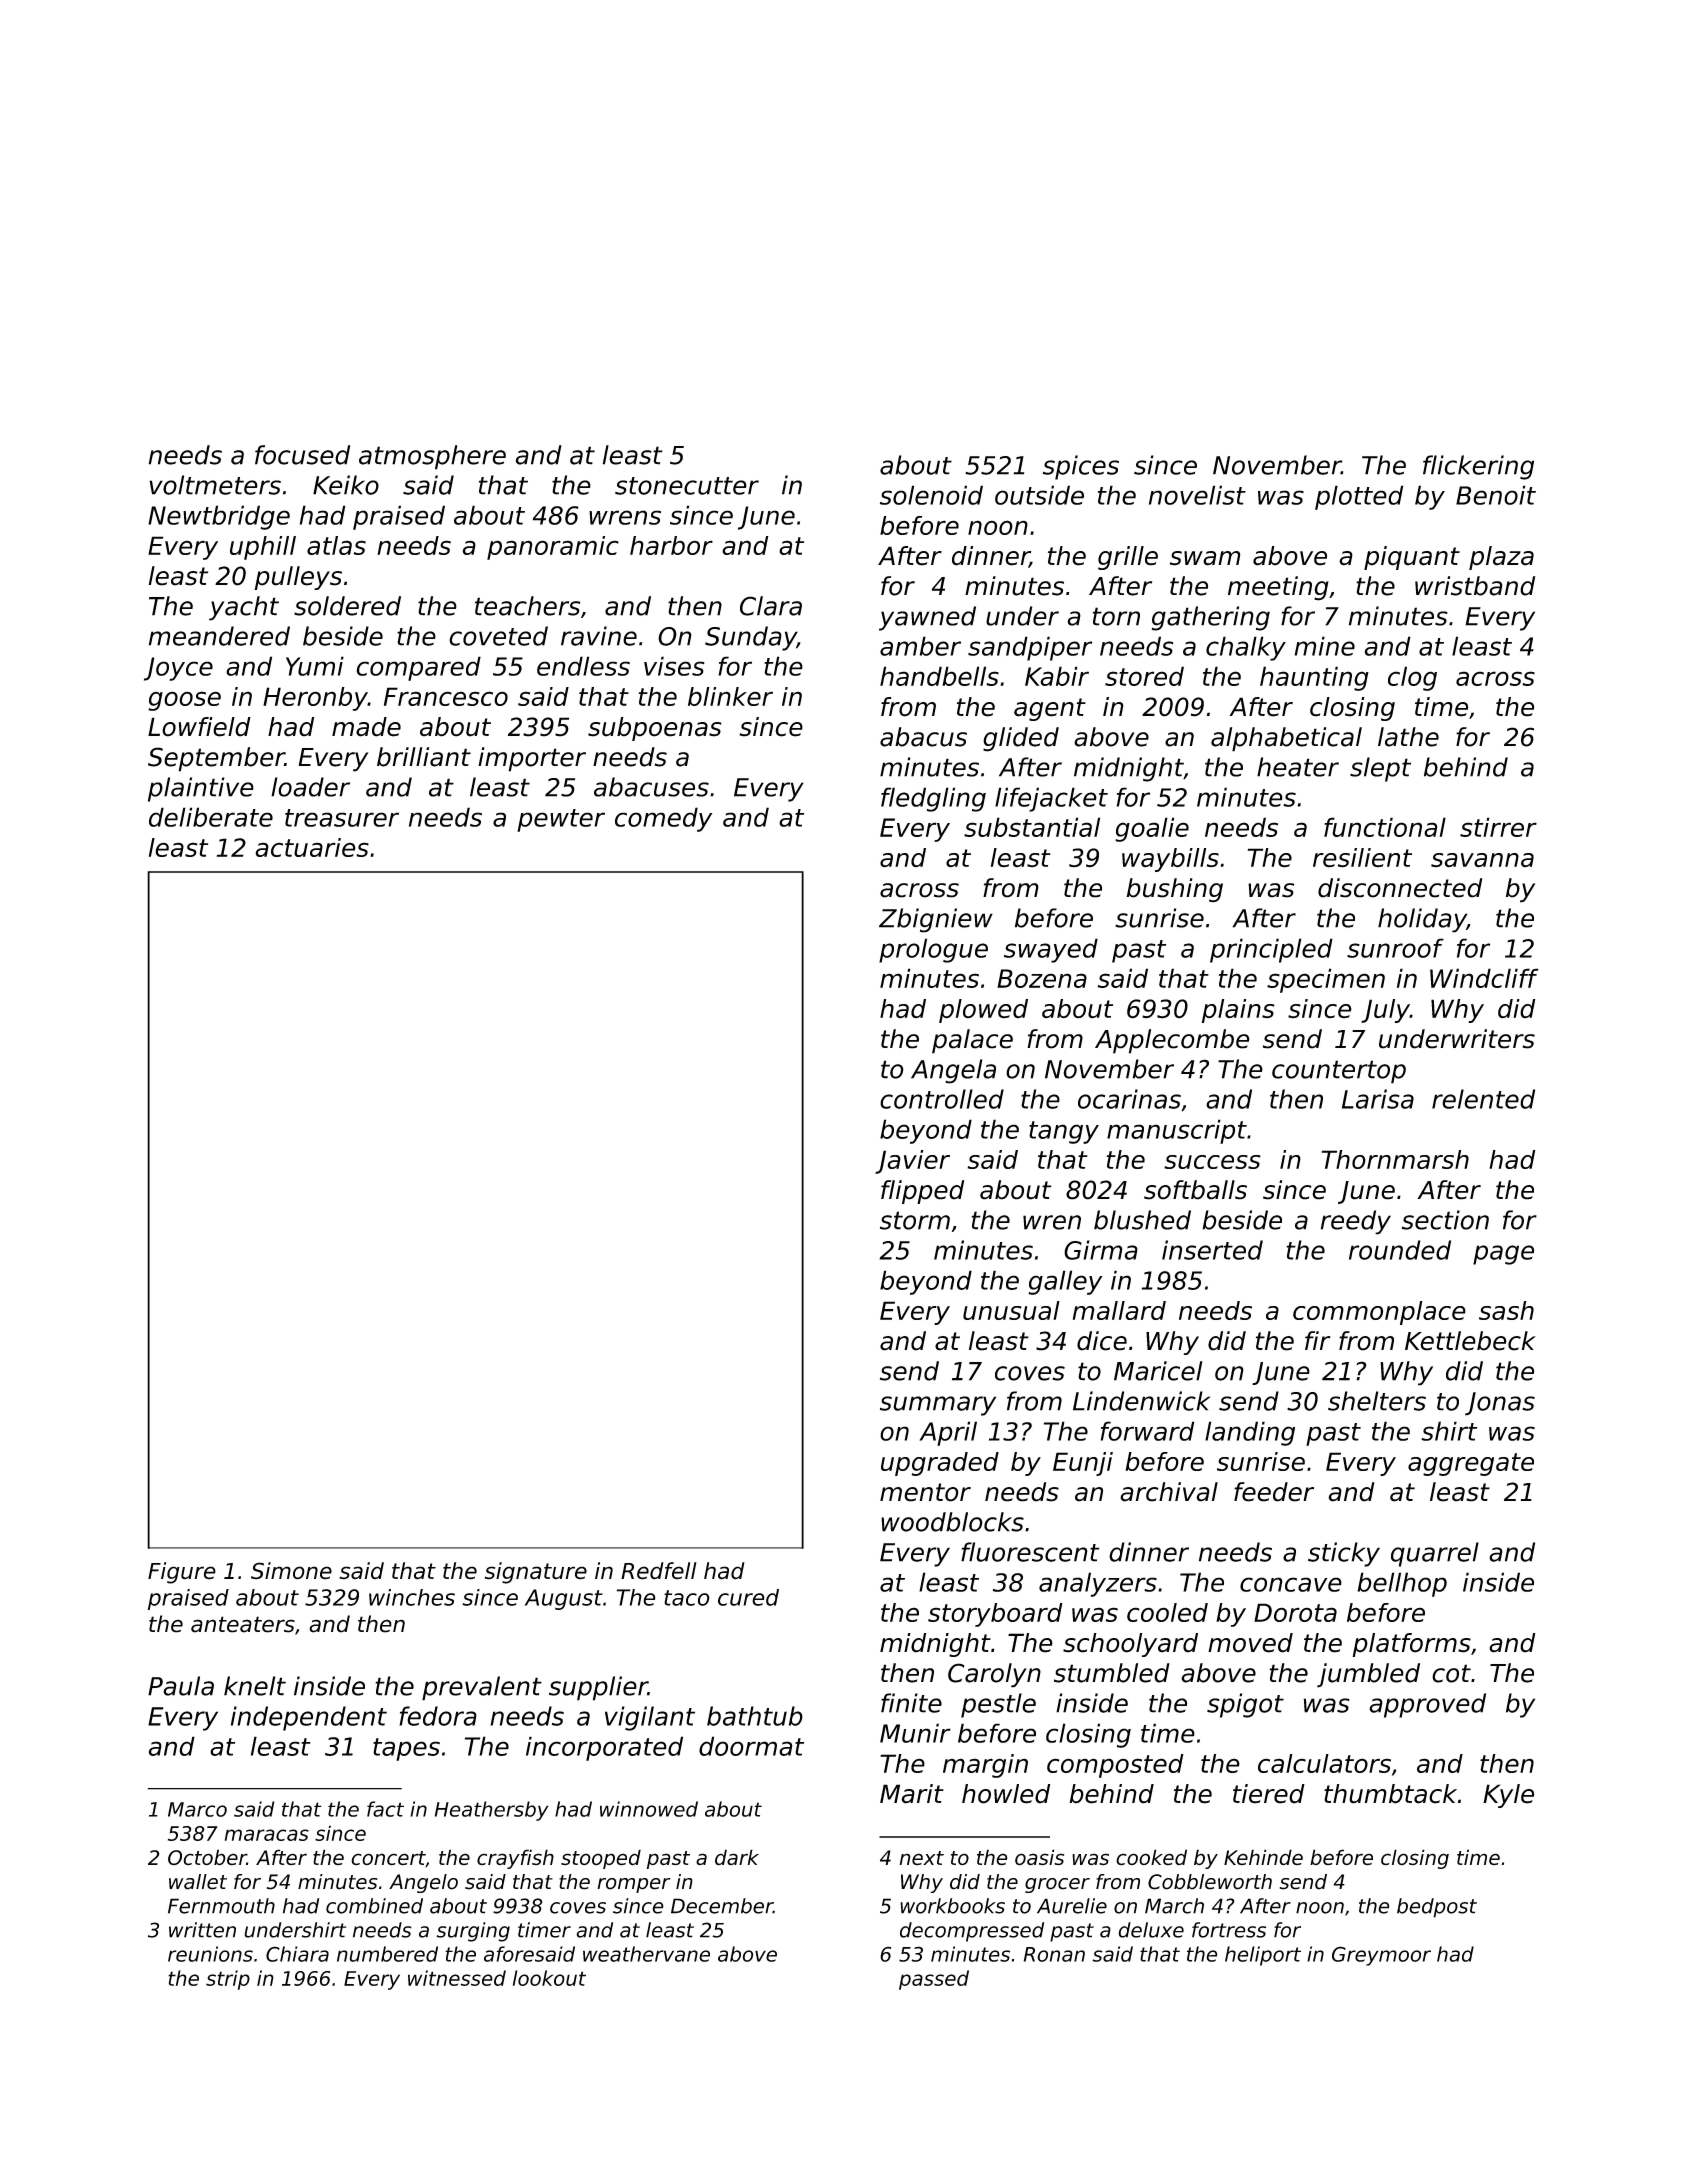 The width and height of the page is (1683, 2178). I want to click on upgraded, so click(940, 1464).
